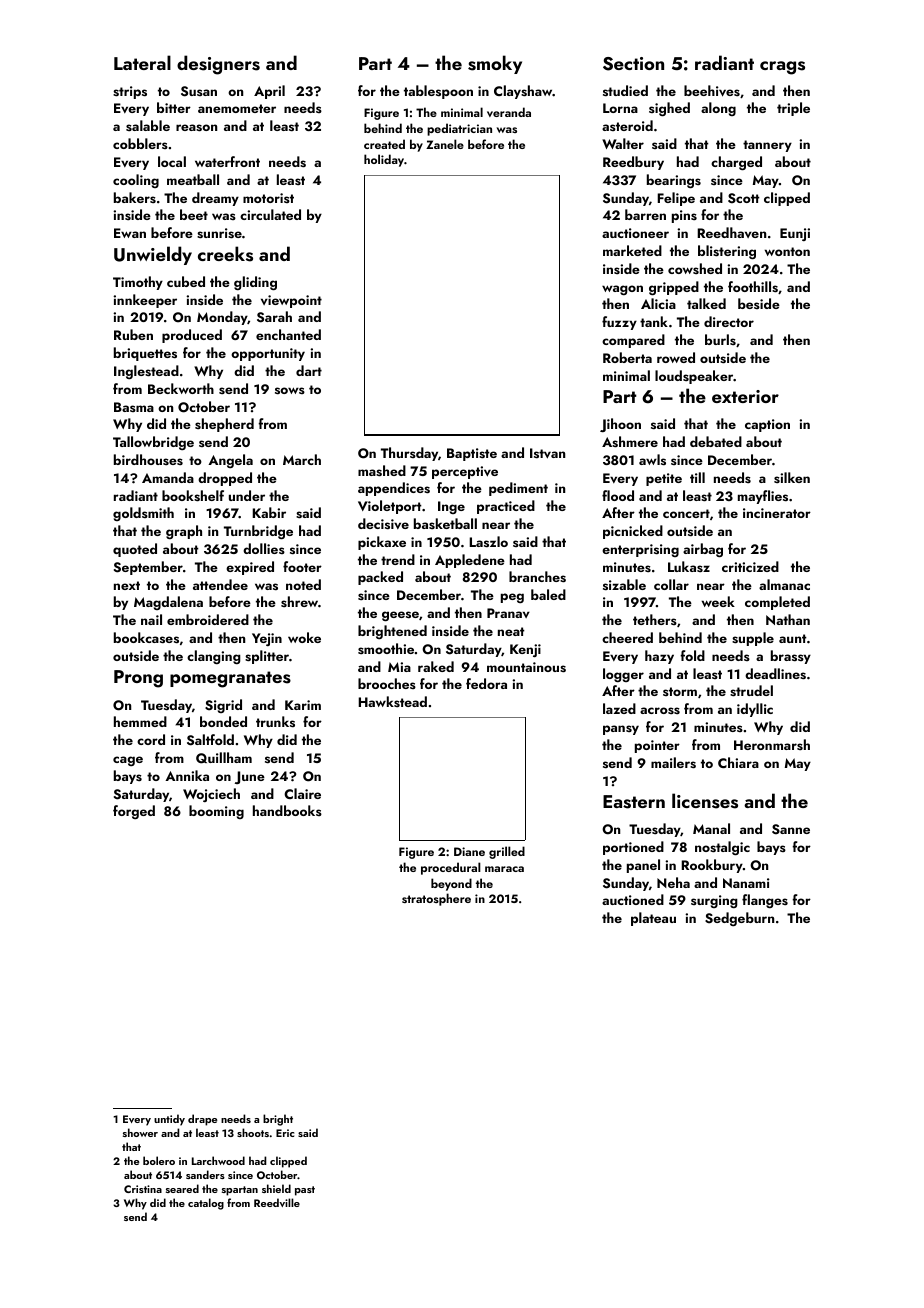 Image resolution: width=924 pixels, height=1308 pixels. I want to click on reason, so click(196, 128).
